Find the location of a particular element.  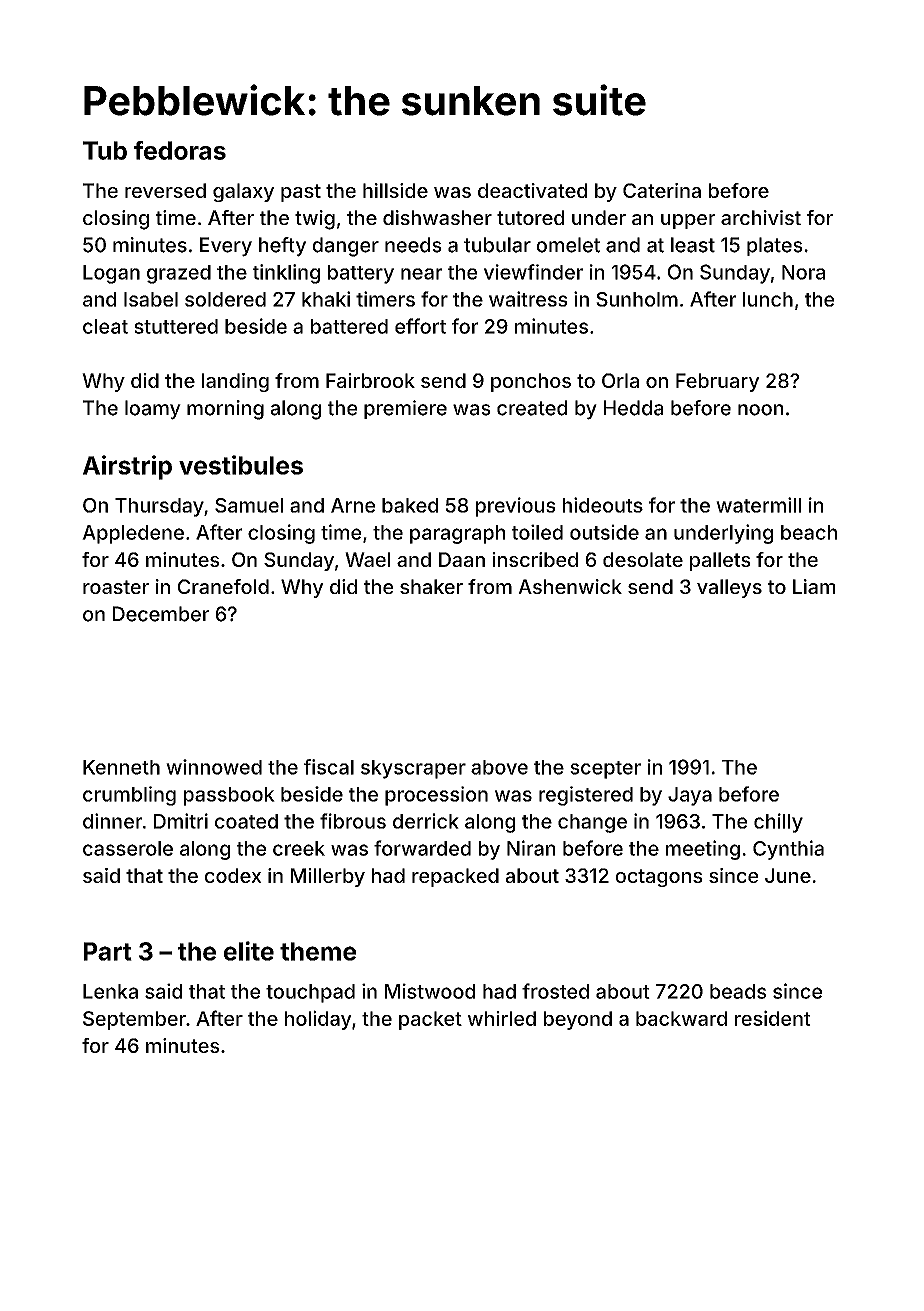

packet is located at coordinates (430, 1020).
